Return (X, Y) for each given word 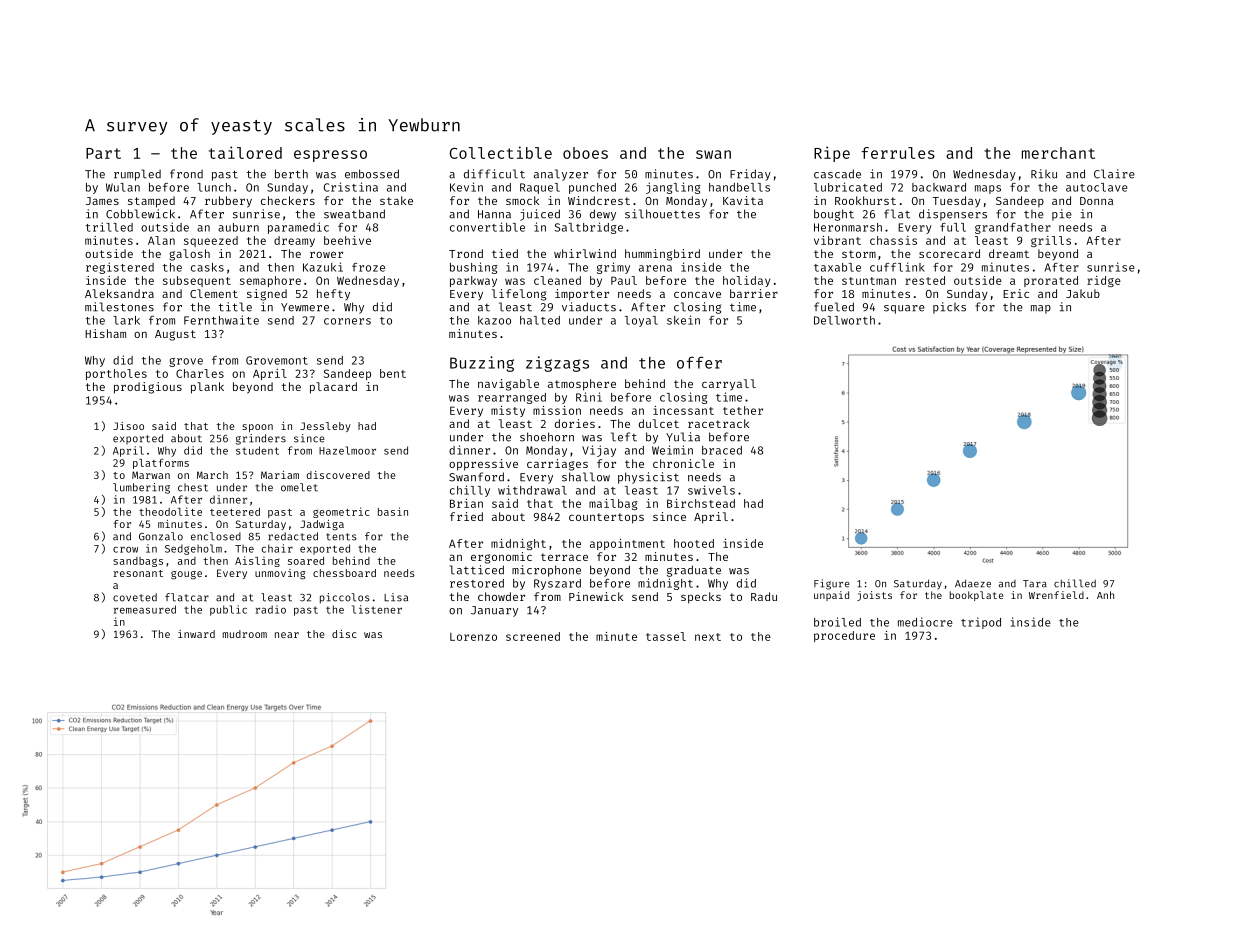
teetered (235, 512)
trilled (109, 227)
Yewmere (305, 307)
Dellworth (844, 320)
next (708, 637)
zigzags (557, 364)
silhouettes (662, 214)
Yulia (683, 437)
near (287, 635)
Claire (1114, 174)
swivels (711, 490)
